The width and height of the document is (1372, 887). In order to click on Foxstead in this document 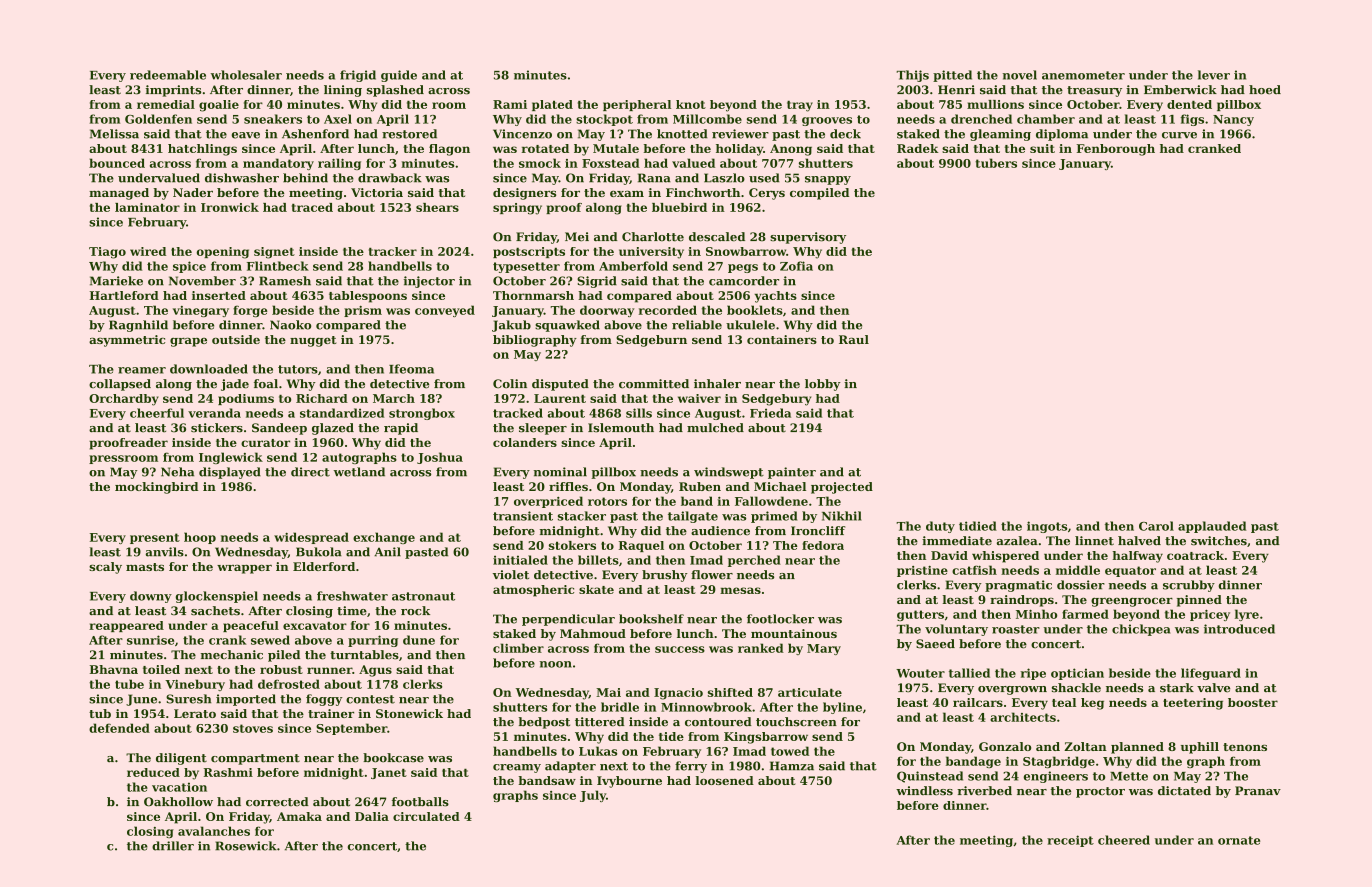, I will do `click(611, 163)`.
